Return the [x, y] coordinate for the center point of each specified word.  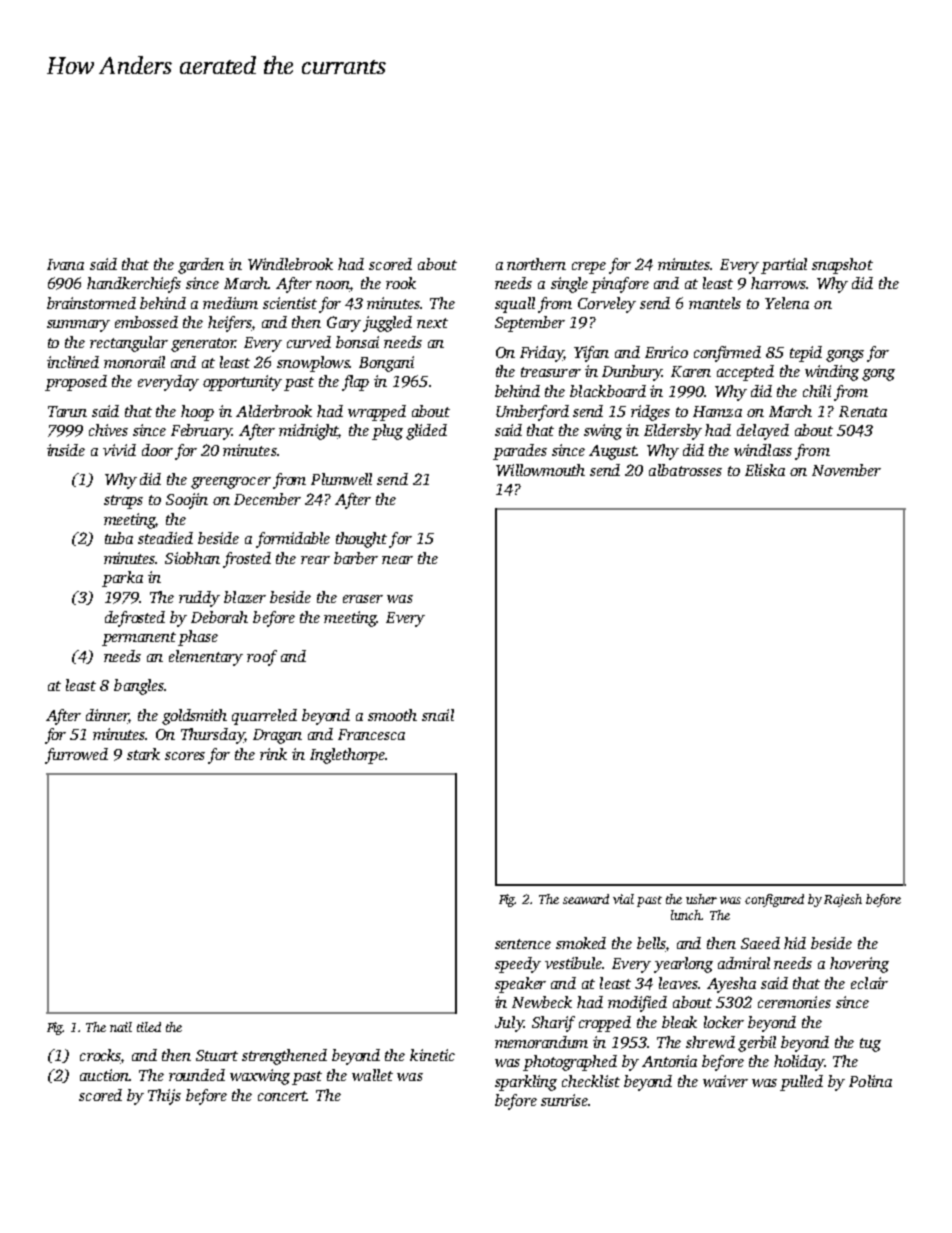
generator [203, 345]
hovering [859, 965]
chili [817, 391]
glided [426, 432]
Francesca [371, 734]
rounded [197, 1075]
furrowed [76, 756]
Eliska [765, 470]
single [569, 285]
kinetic [432, 1055]
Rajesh [843, 900]
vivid [119, 450]
